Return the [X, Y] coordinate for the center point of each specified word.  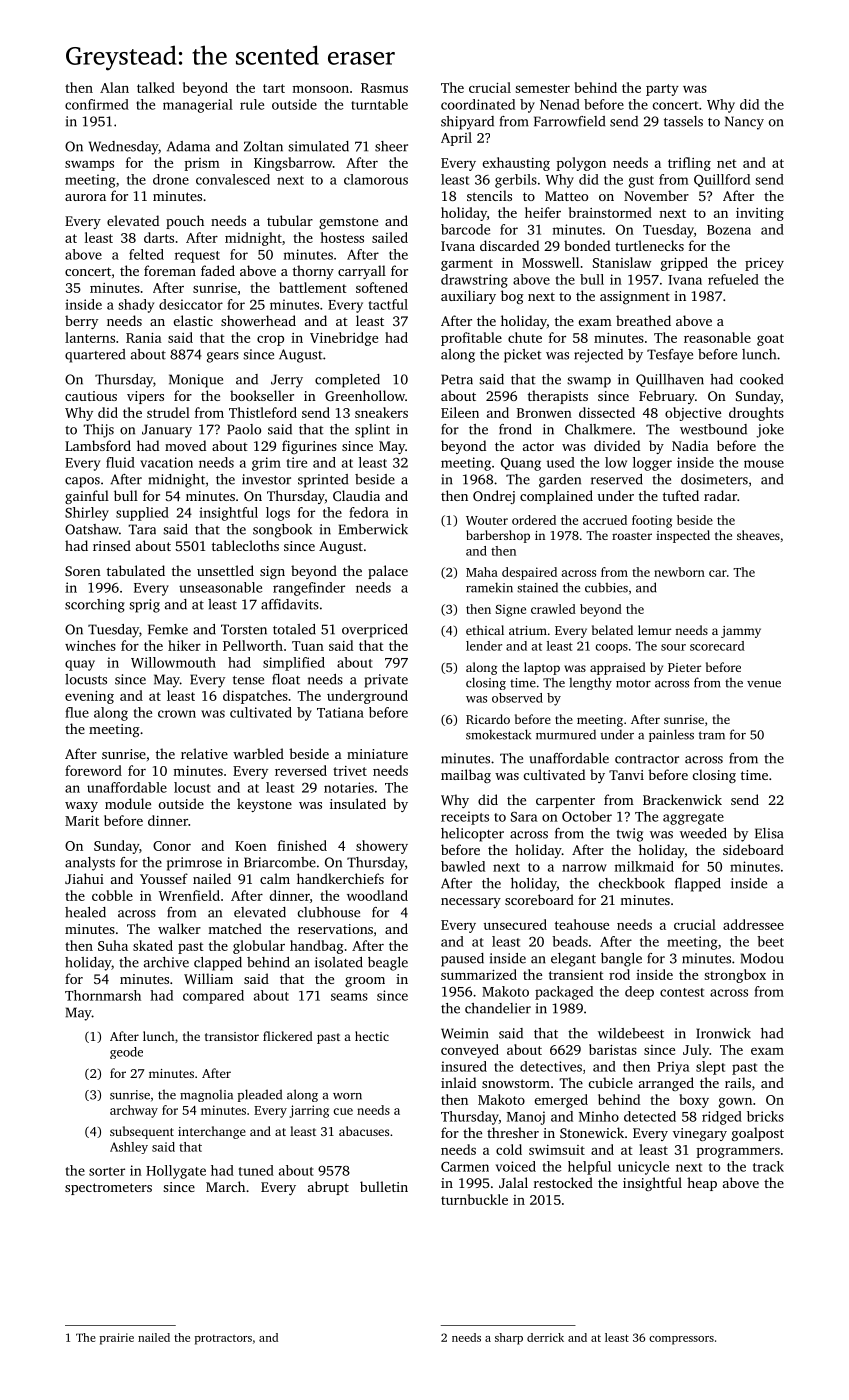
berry [81, 322]
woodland [377, 895]
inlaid [458, 1082]
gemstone [348, 223]
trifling [689, 164]
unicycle [643, 1168]
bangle [621, 960]
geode [126, 1053]
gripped [684, 264]
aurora [85, 197]
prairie [117, 1339]
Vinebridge [344, 339]
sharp [509, 1339]
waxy [81, 807]
